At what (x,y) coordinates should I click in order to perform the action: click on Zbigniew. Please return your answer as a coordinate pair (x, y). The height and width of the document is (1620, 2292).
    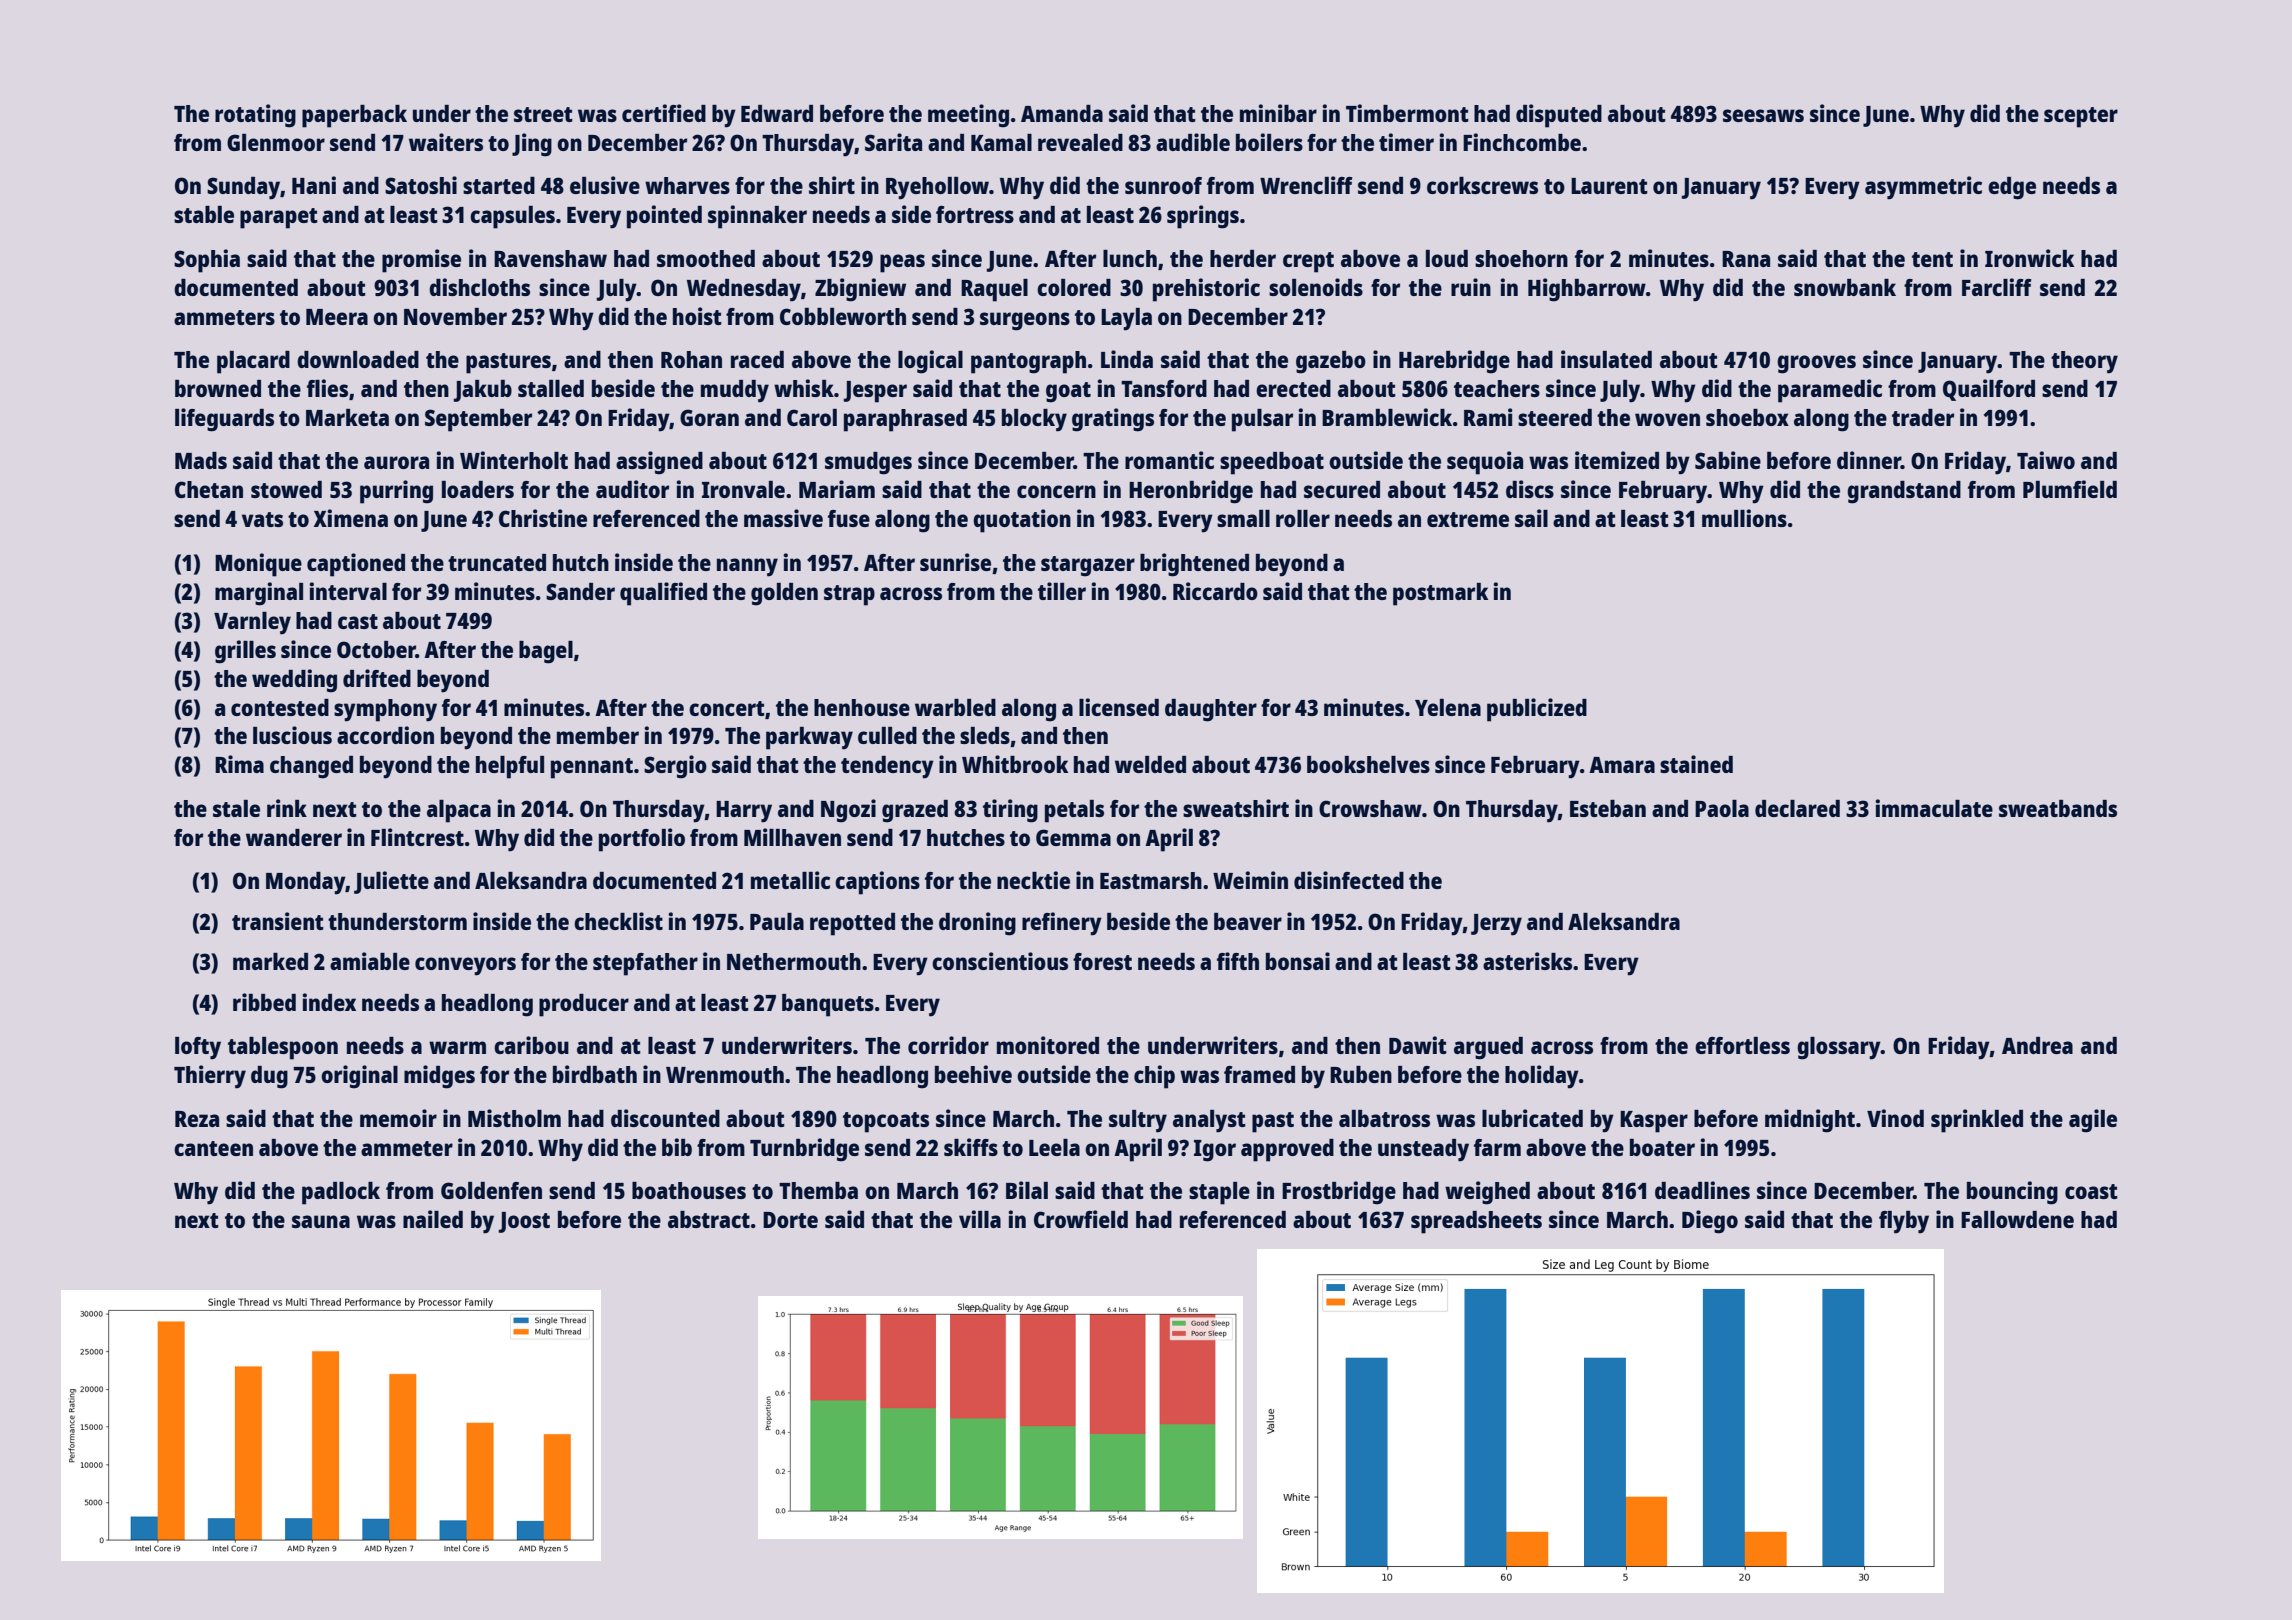
    Looking at the image, I should click on (860, 290).
